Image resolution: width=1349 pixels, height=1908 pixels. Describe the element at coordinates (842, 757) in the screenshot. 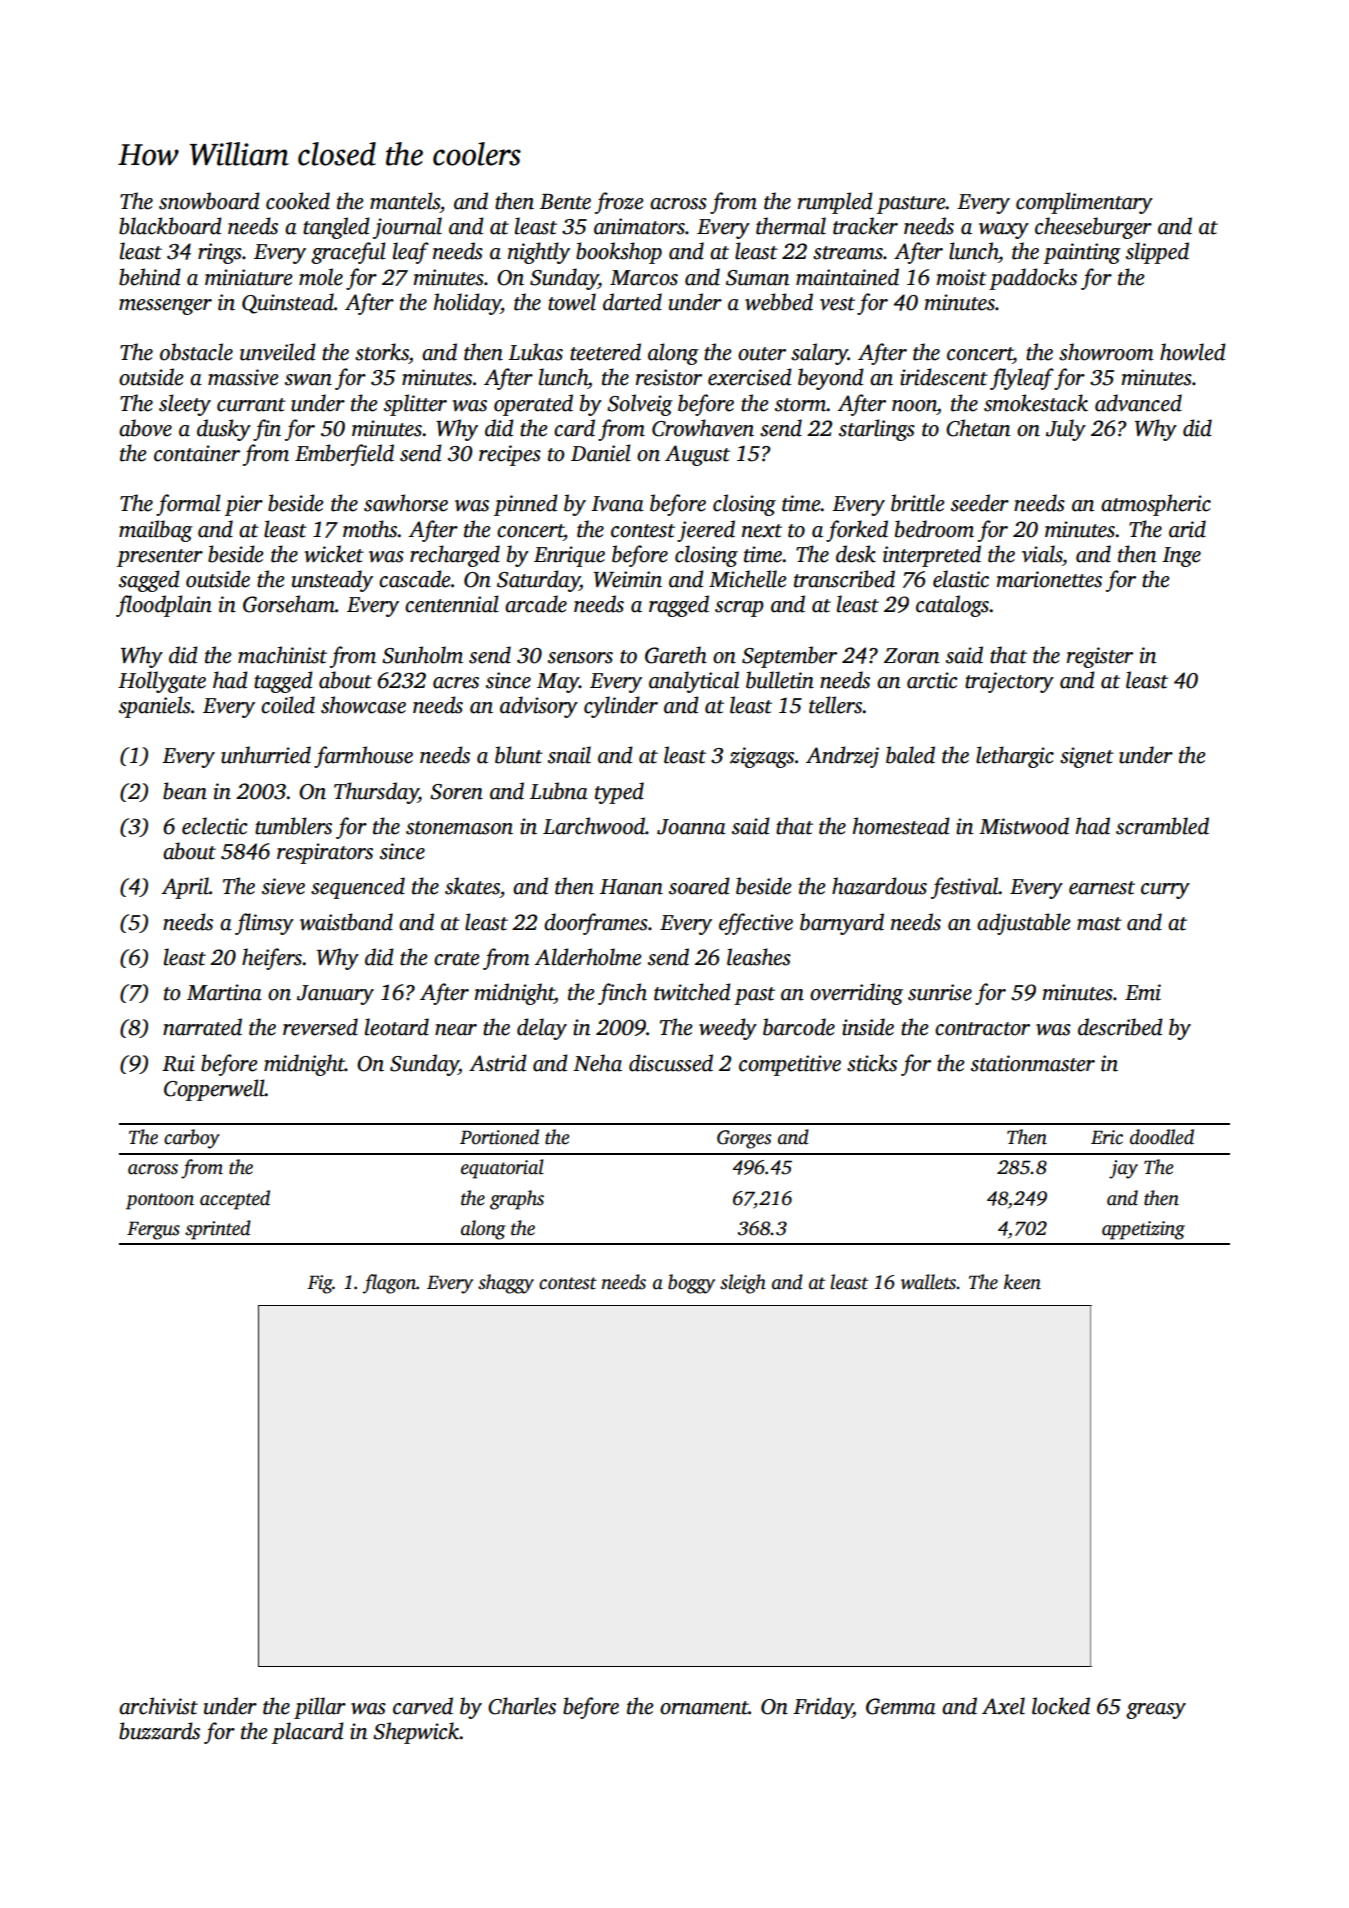

I see `Andrzej` at that location.
